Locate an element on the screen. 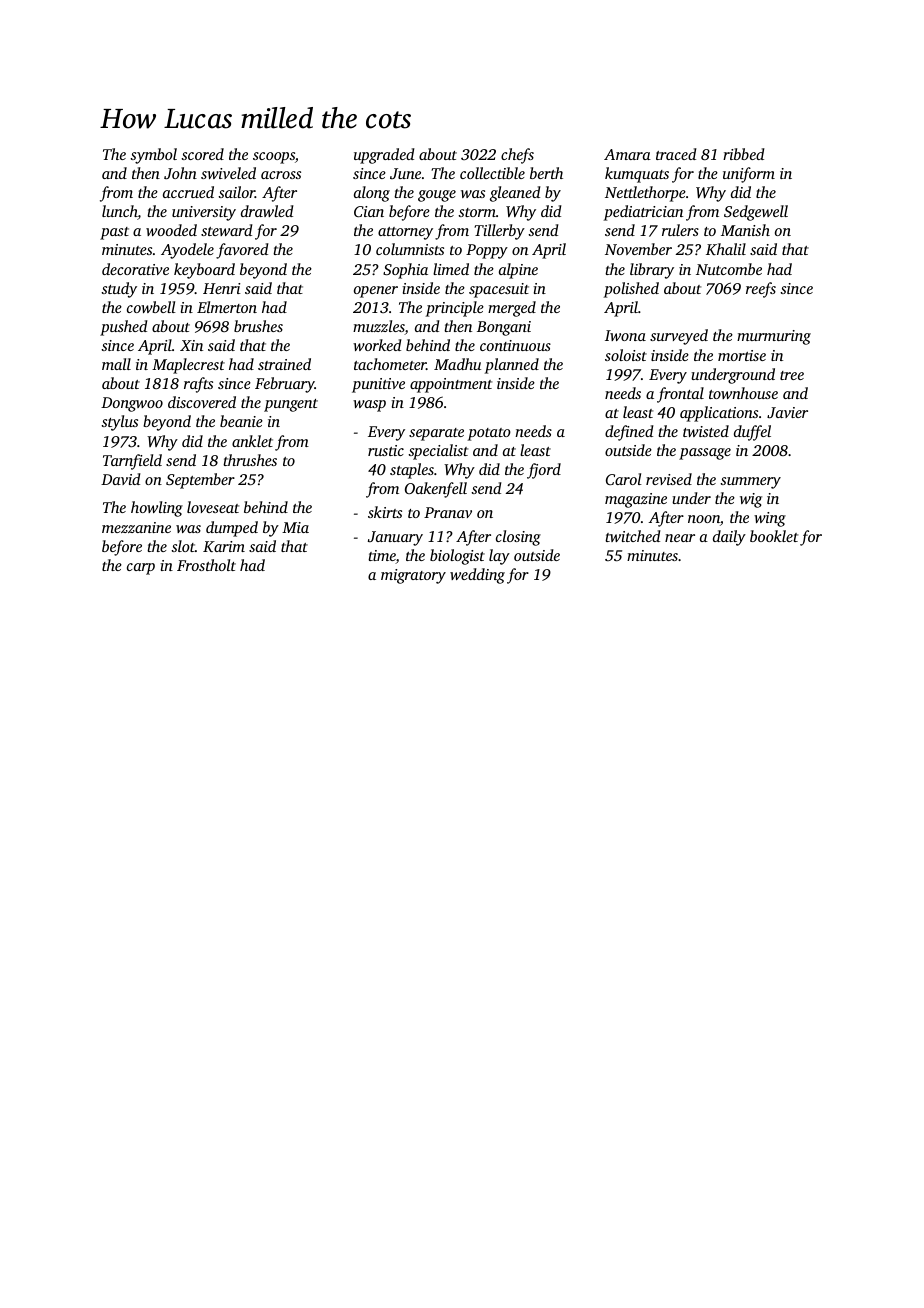  ribbed is located at coordinates (744, 154).
